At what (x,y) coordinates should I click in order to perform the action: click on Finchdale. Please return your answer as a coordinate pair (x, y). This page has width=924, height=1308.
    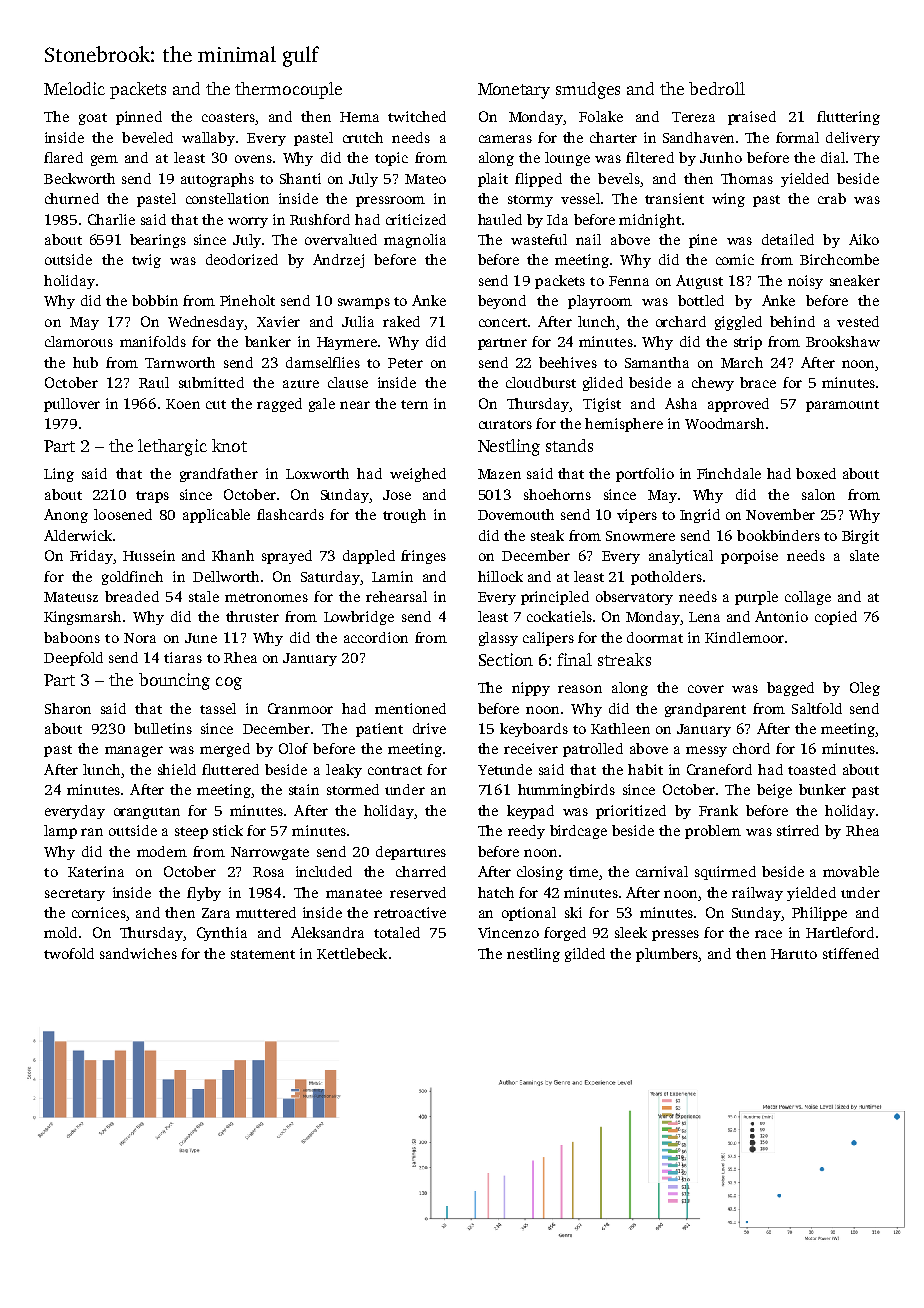
    Looking at the image, I should click on (729, 473).
